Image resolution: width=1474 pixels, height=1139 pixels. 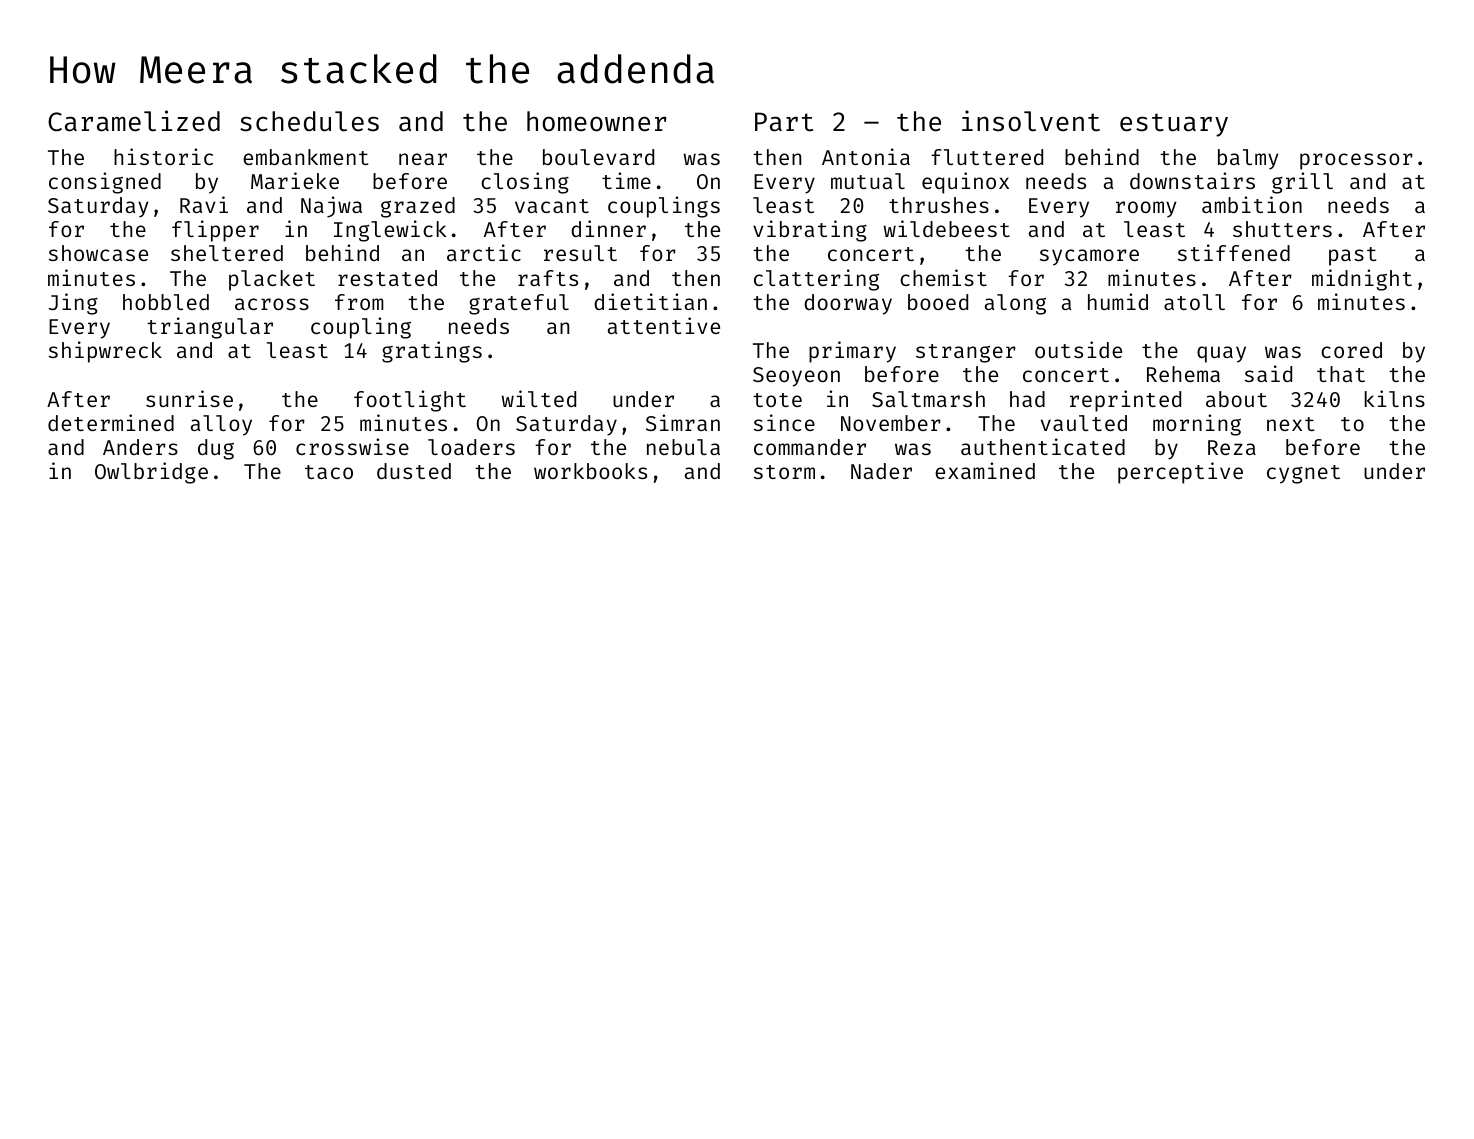 I want to click on taco, so click(x=329, y=472).
